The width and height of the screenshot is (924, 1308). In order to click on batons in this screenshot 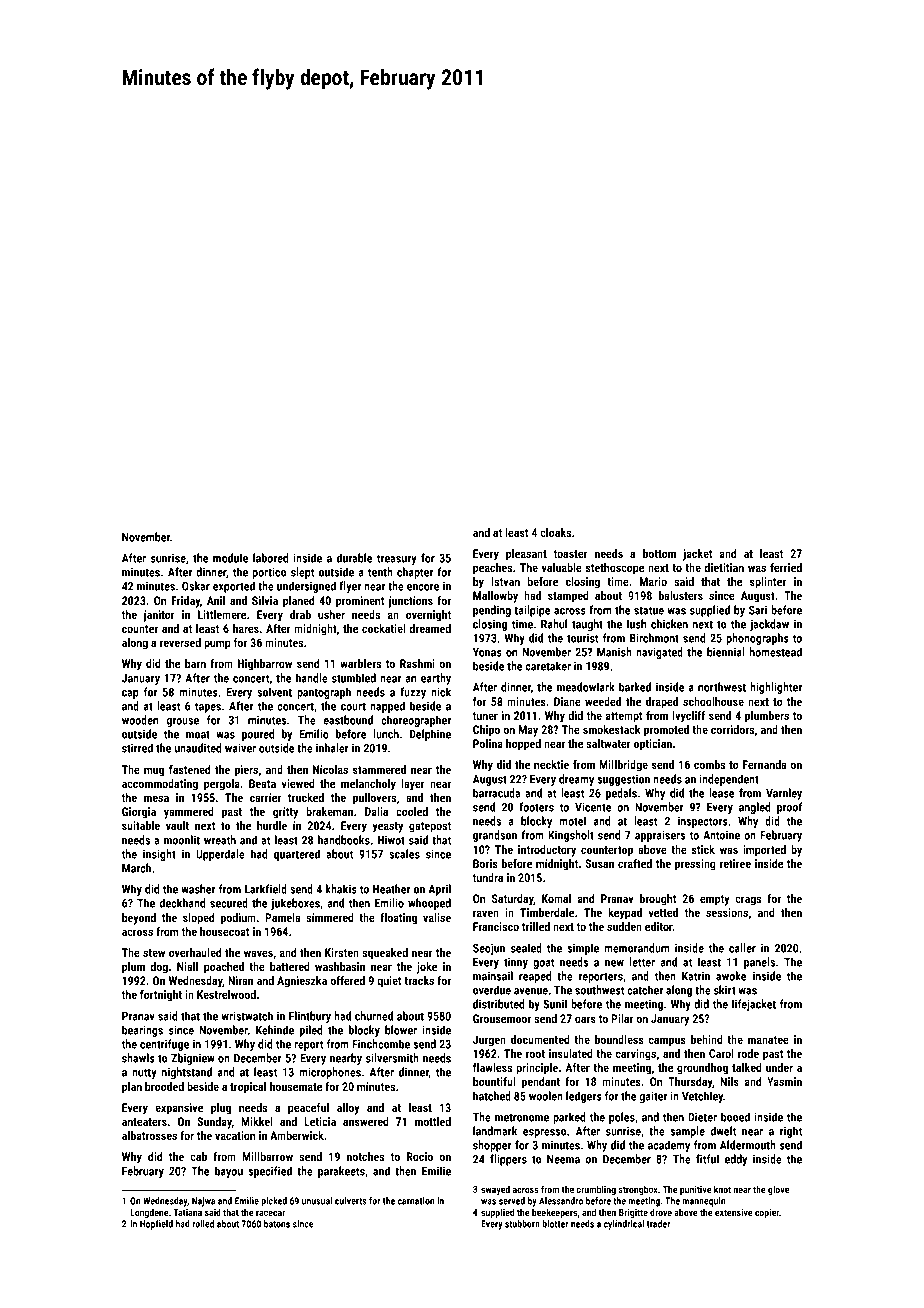, I will do `click(277, 1224)`.
